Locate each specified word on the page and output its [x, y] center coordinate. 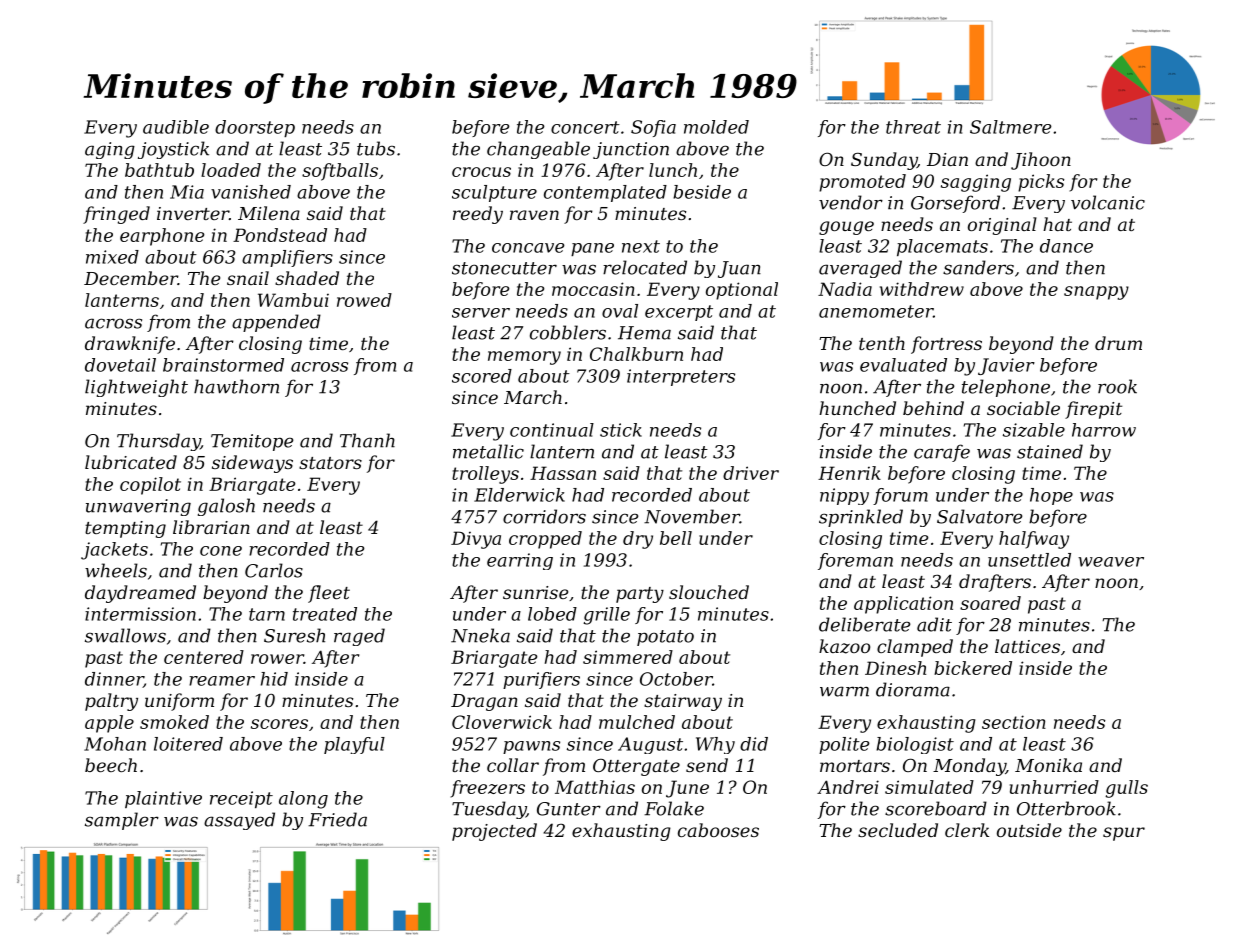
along [303, 800]
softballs [340, 172]
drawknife [130, 345]
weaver [1111, 562]
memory [524, 358]
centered [204, 657]
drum [1118, 343]
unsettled [1029, 560]
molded [716, 127]
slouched [709, 592]
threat [913, 127]
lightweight [136, 388]
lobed [552, 614]
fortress [946, 345]
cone [221, 551]
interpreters [681, 377]
